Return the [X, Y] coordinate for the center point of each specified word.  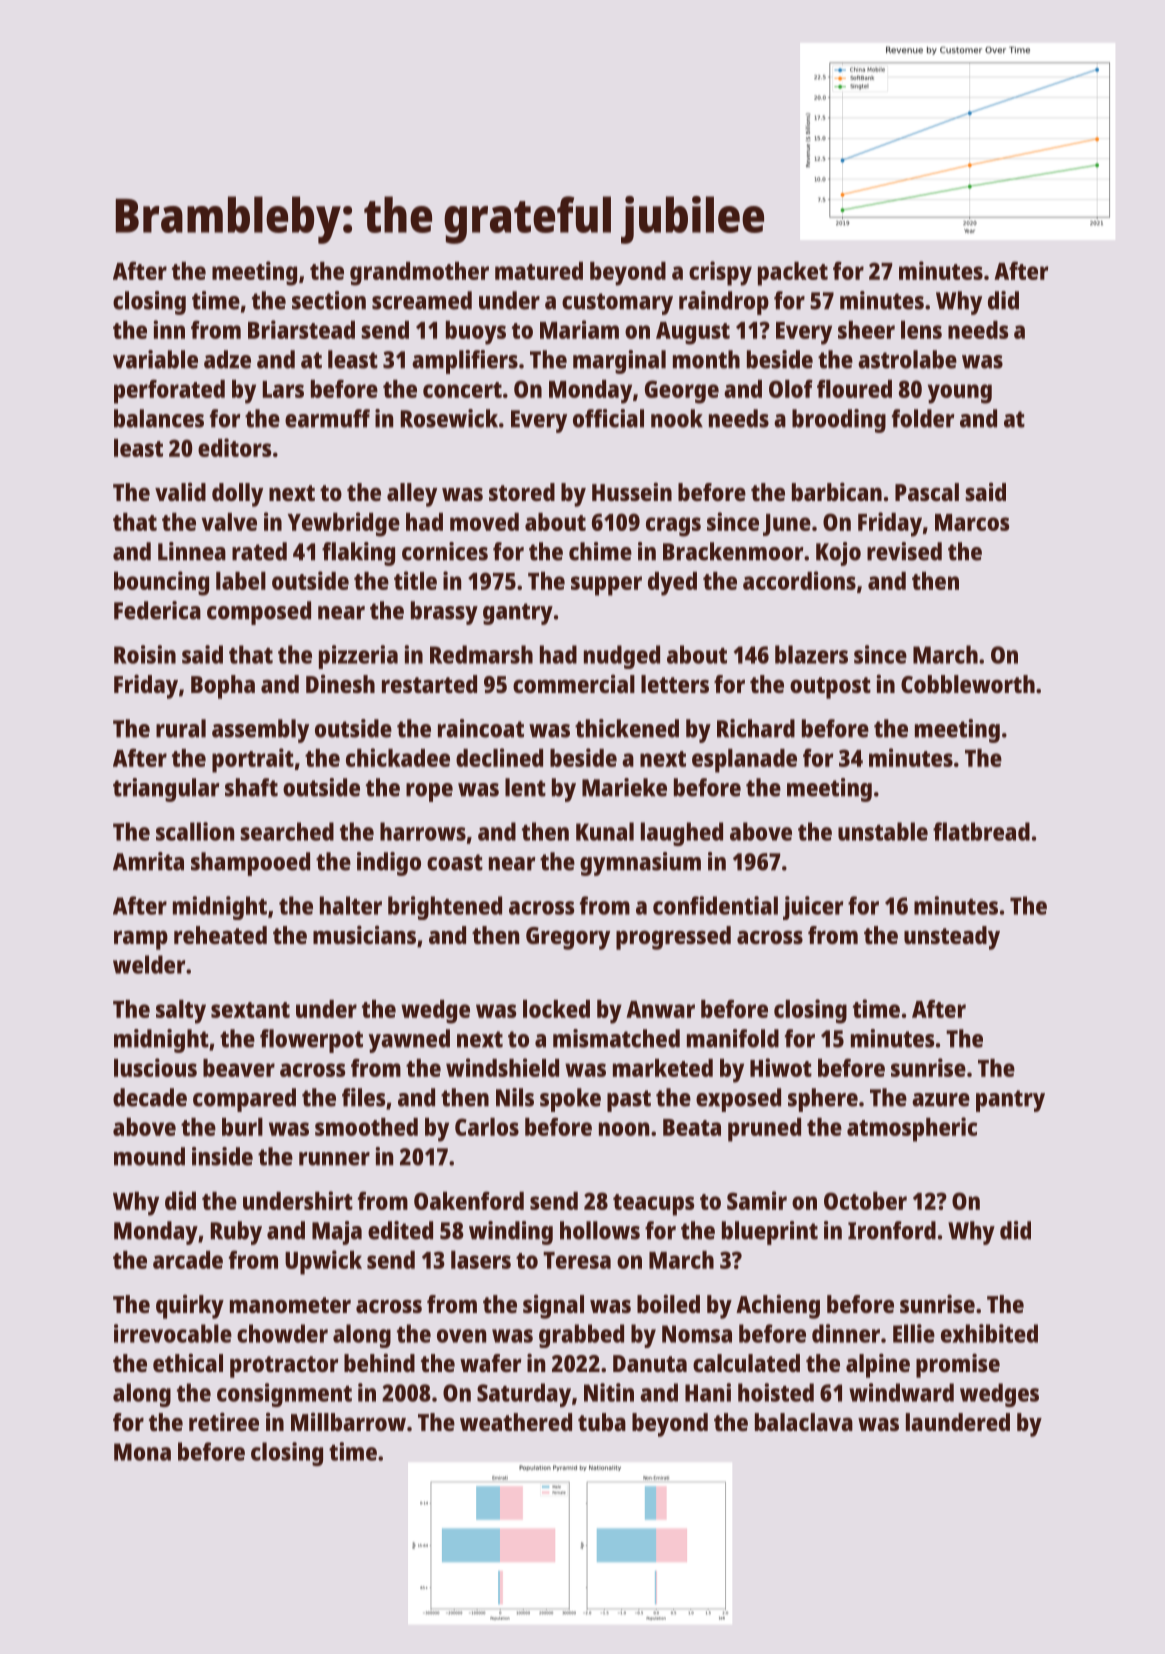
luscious [155, 1067]
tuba [602, 1422]
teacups [653, 1205]
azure [941, 1100]
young [960, 394]
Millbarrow [348, 1421]
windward [901, 1392]
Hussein [632, 491]
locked [556, 1009]
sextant [250, 1010]
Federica [157, 610]
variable [155, 359]
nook [677, 418]
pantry [1010, 1101]
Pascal [927, 492]
